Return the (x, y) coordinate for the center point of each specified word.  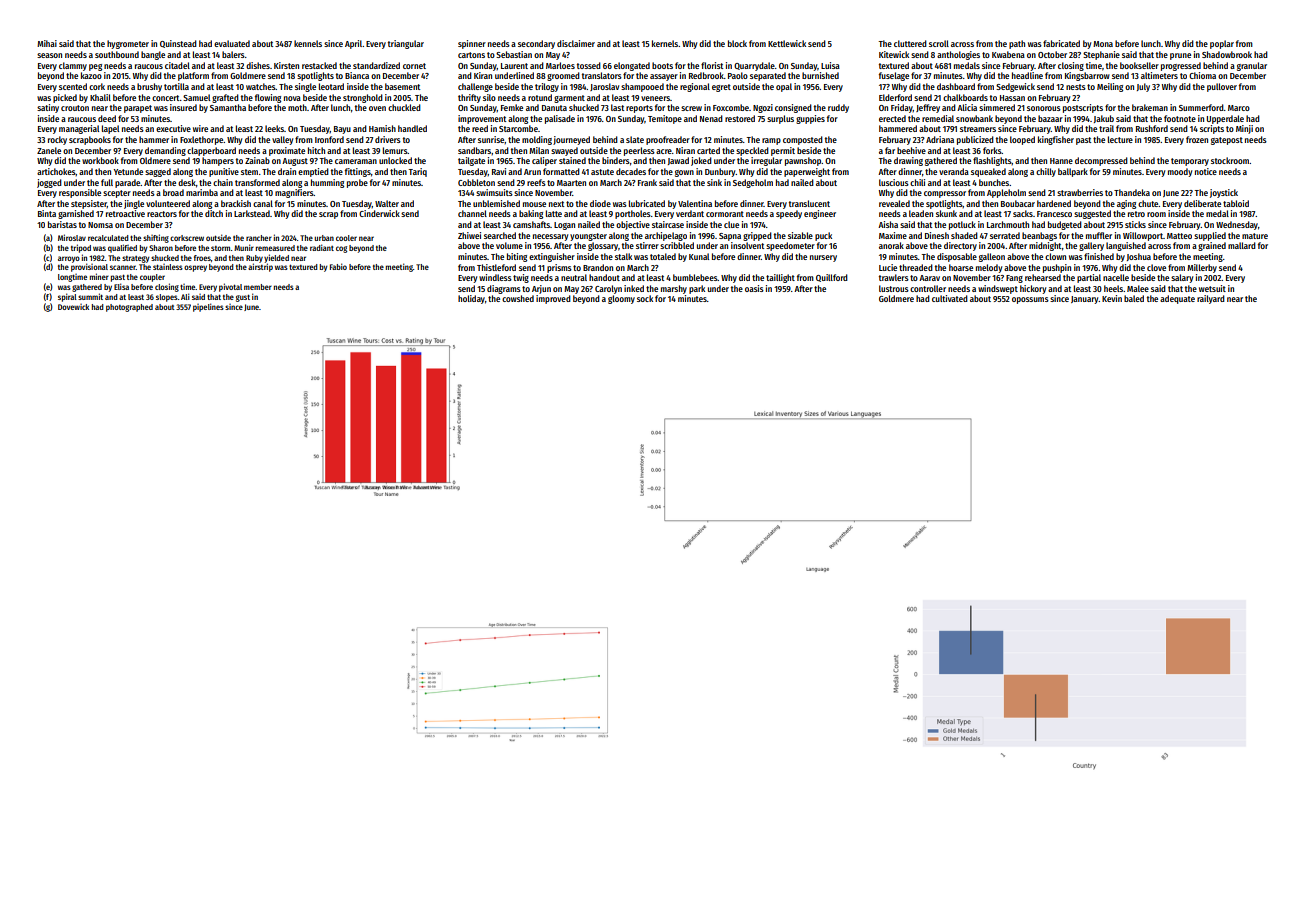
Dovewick (73, 307)
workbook (100, 160)
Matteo (1179, 236)
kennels (308, 43)
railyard (1211, 299)
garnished (76, 214)
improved (553, 299)
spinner (472, 44)
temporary (1190, 162)
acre (664, 151)
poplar (1222, 44)
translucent (809, 203)
